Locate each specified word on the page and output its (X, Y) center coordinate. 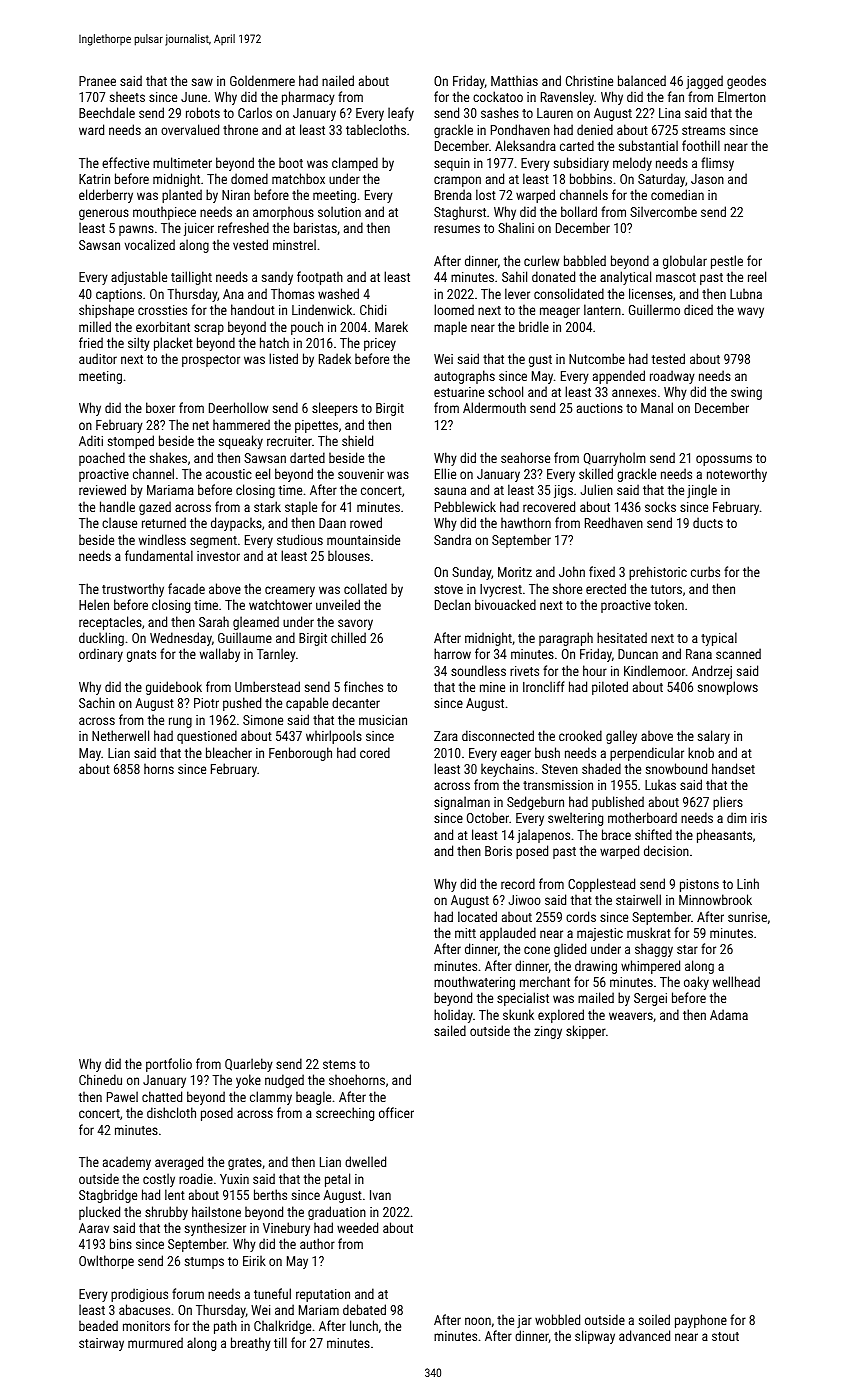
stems (339, 1064)
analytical (625, 278)
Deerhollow (238, 407)
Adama (729, 1014)
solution (339, 211)
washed (338, 293)
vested (250, 244)
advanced (644, 1335)
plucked (99, 1213)
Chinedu (100, 1079)
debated (364, 1309)
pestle (727, 262)
